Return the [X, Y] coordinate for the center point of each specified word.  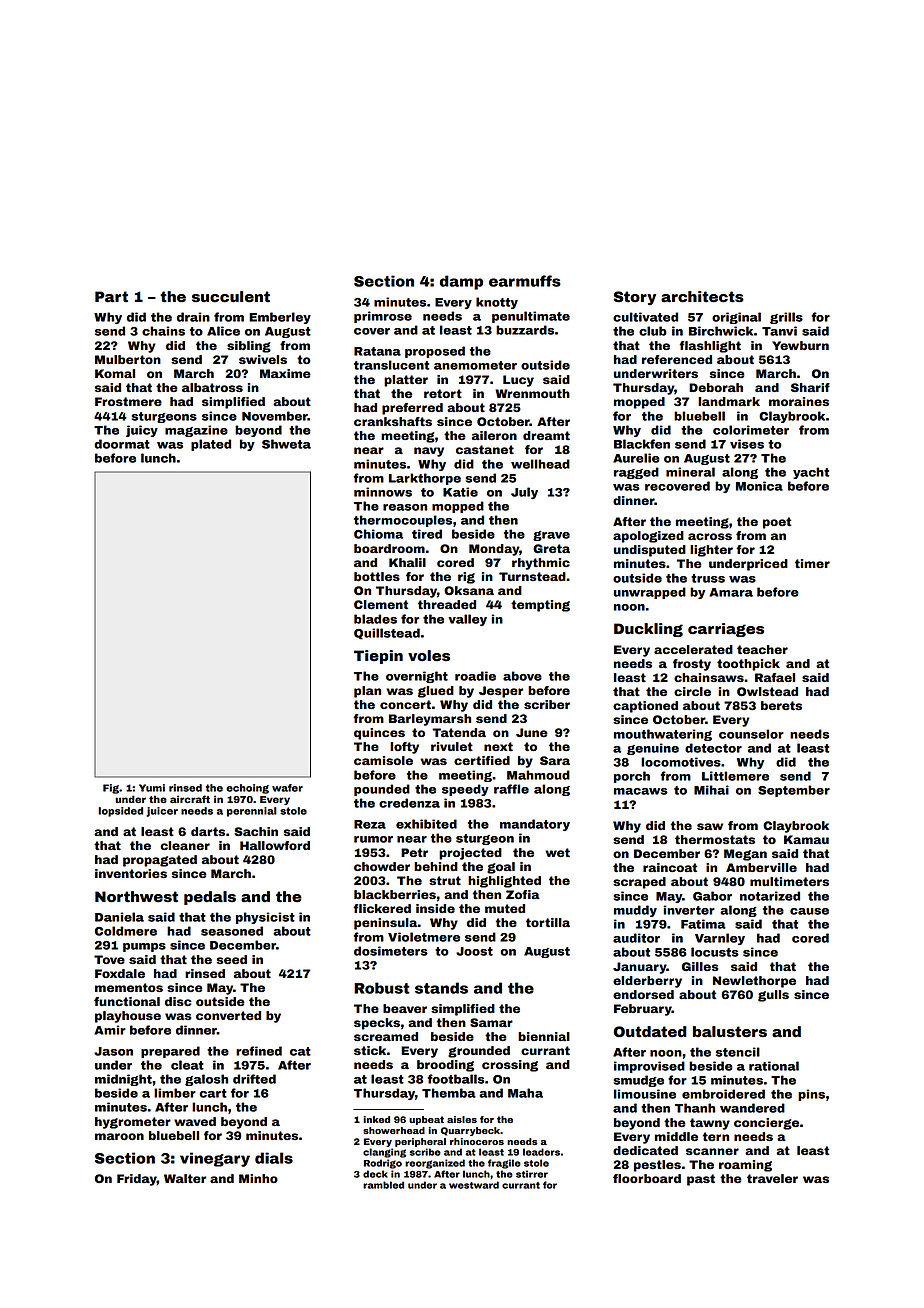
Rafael [775, 677]
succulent [231, 297]
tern [716, 1136]
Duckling [648, 630]
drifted [254, 1079]
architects [702, 297]
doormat [122, 444]
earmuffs [525, 281]
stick [370, 1050]
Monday [494, 550]
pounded [382, 790]
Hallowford [275, 845]
